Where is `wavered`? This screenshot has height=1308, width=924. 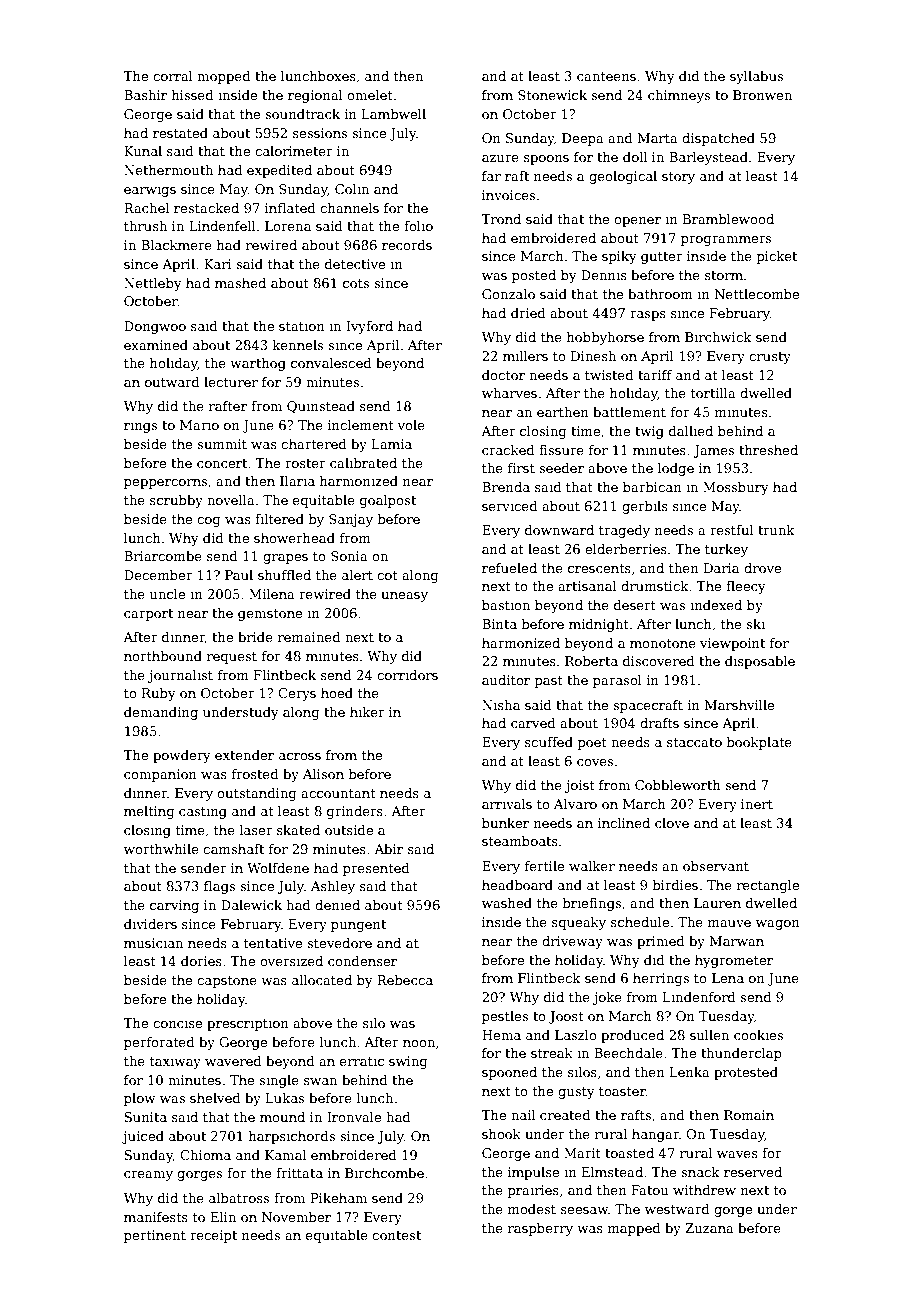
wavered is located at coordinates (233, 1061).
